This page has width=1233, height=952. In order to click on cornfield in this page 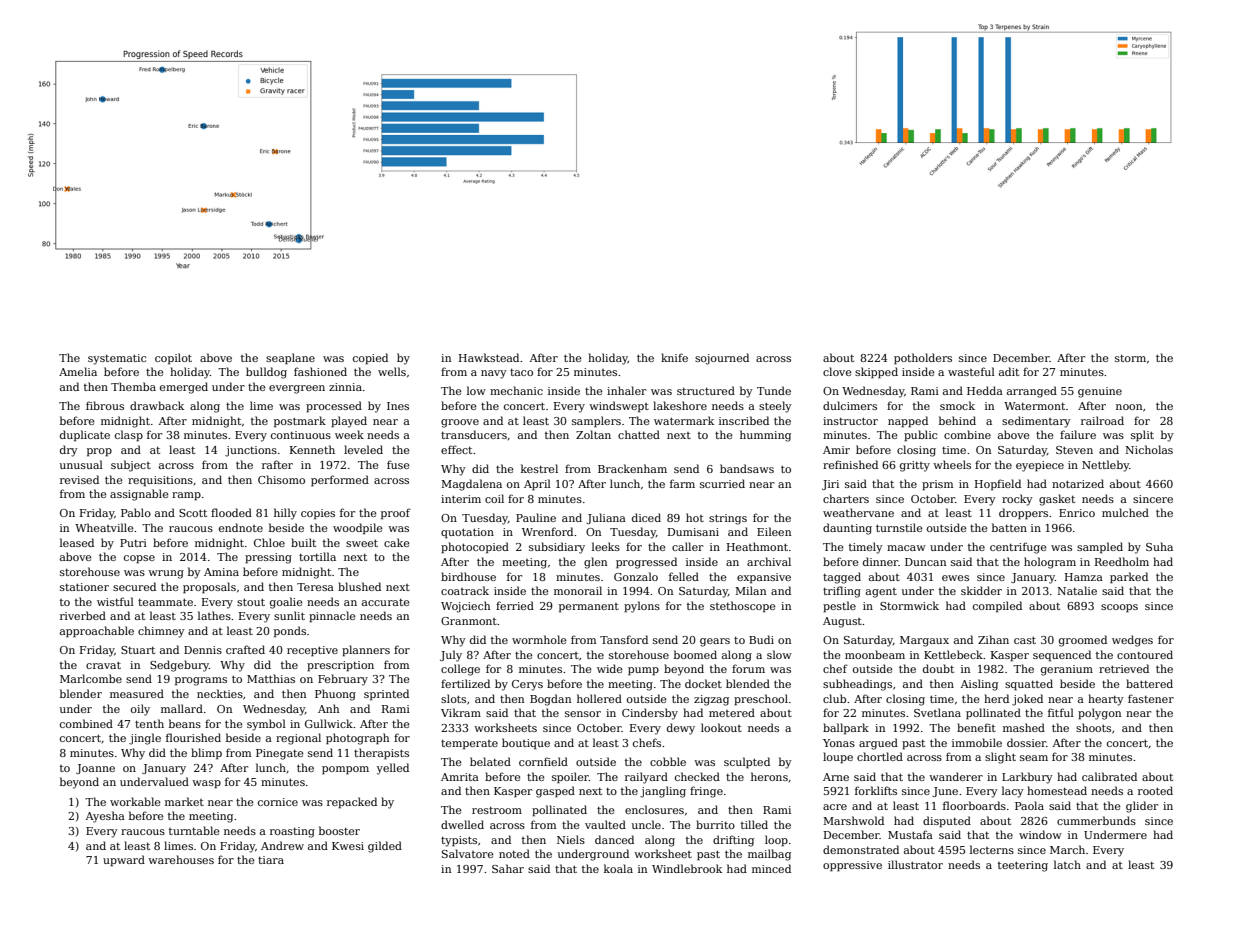, I will do `click(543, 761)`.
